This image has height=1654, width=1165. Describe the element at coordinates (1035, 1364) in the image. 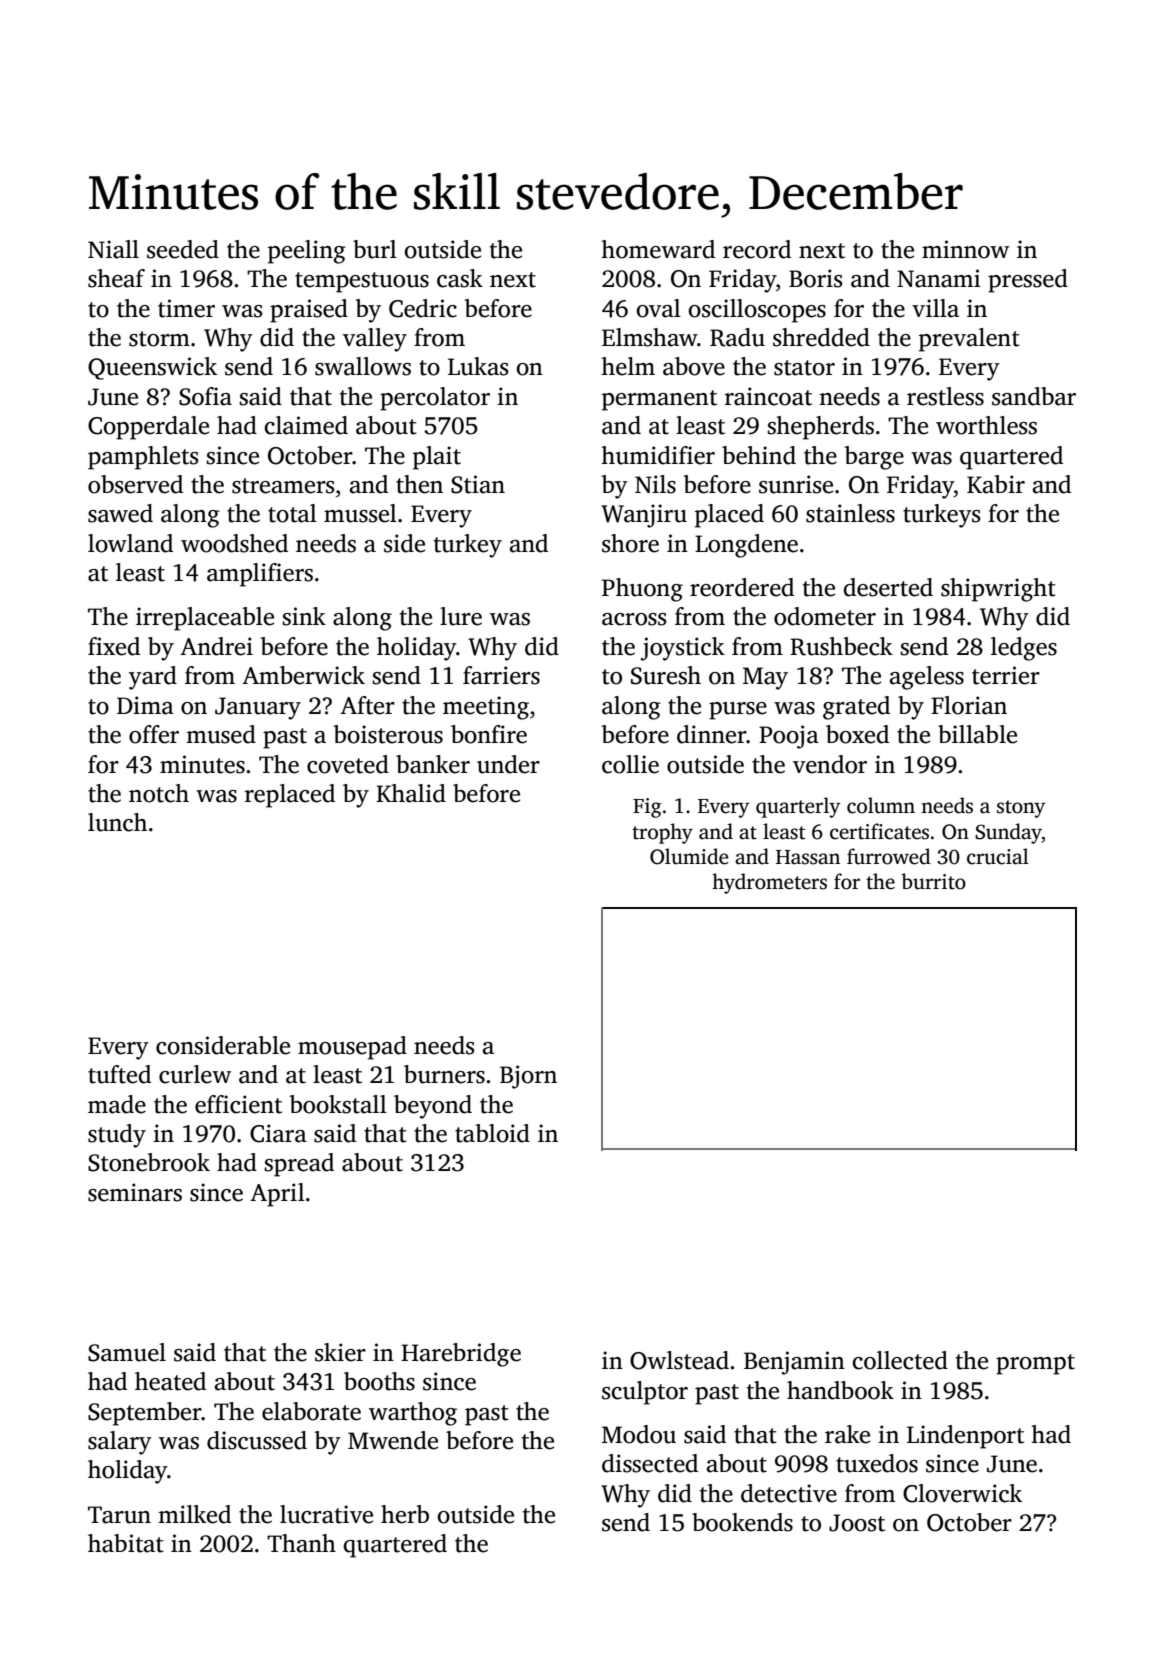

I see `prompt` at that location.
